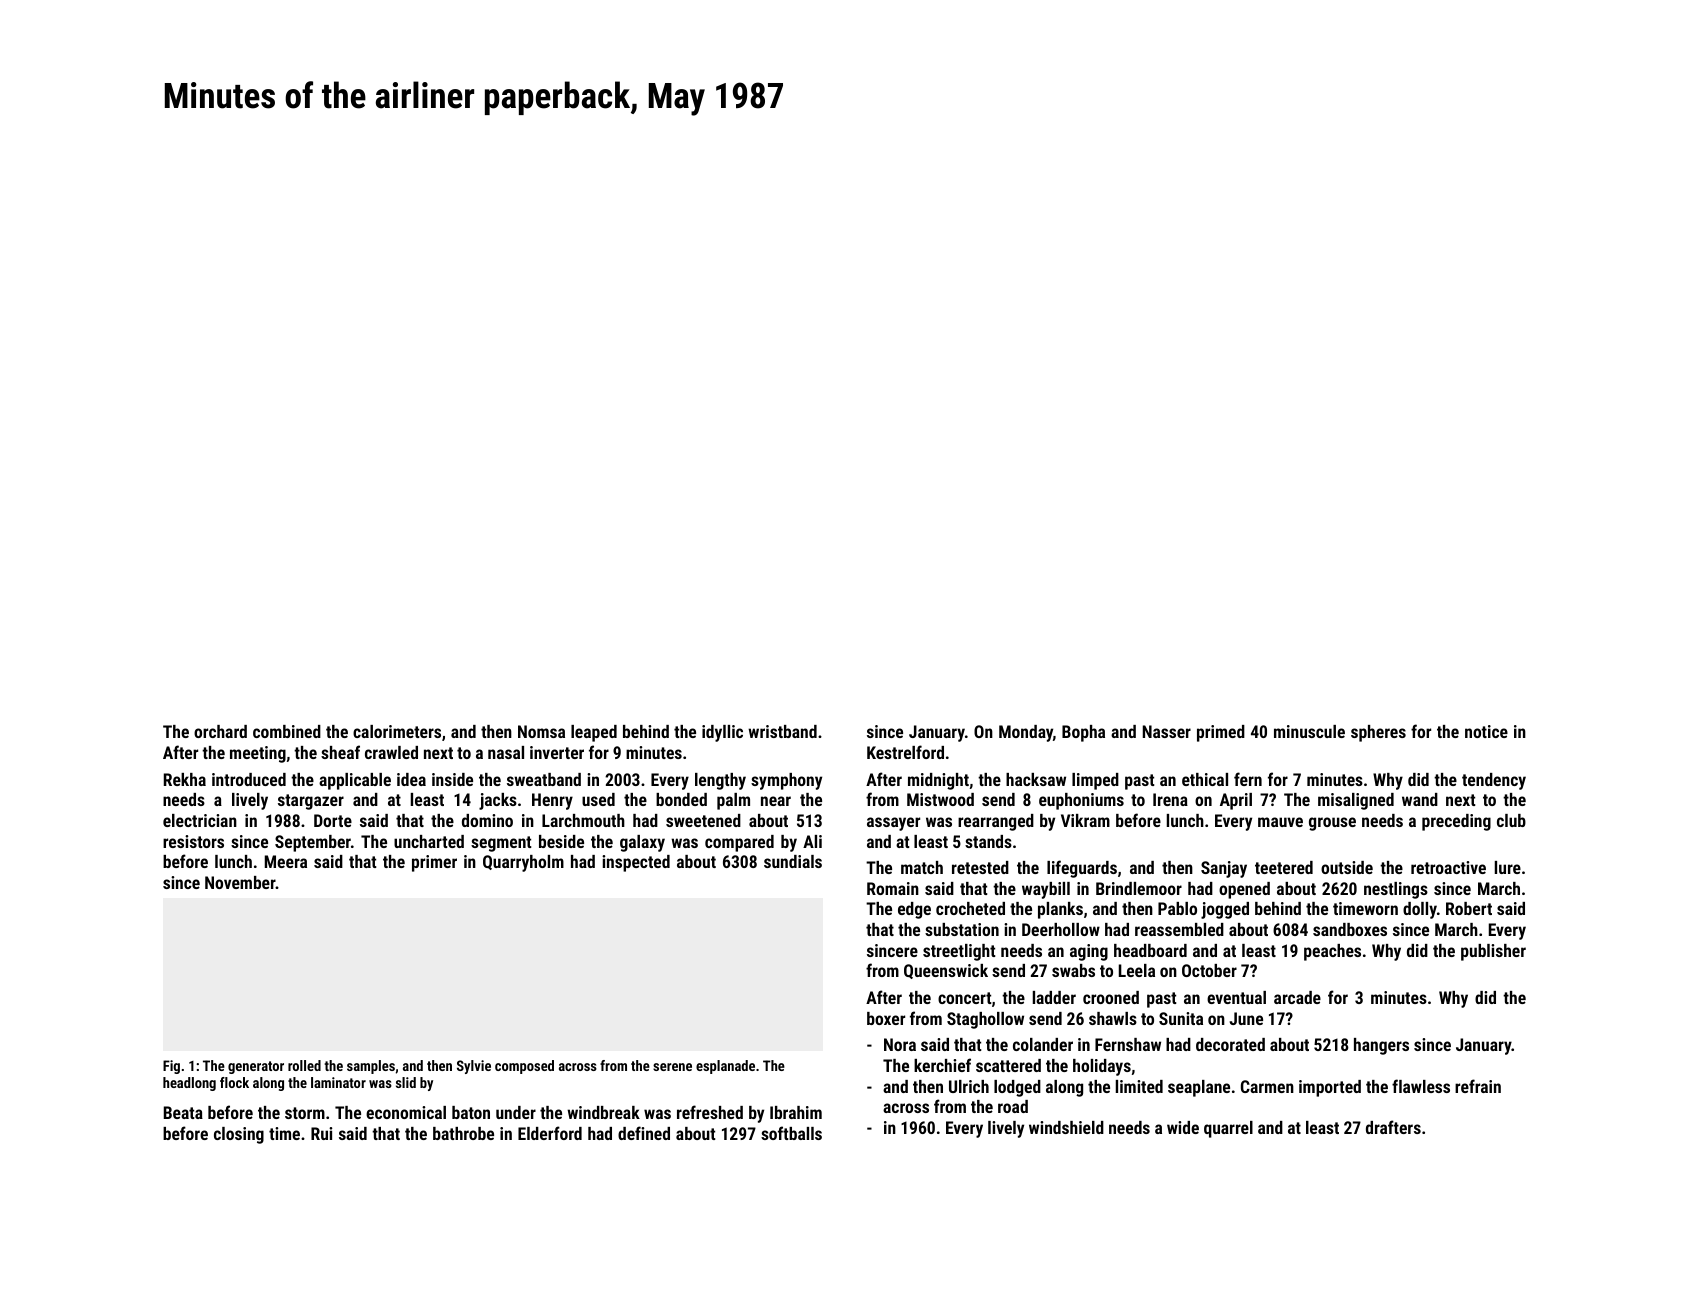 The height and width of the page is (1305, 1689). I want to click on esplanade, so click(725, 1067).
